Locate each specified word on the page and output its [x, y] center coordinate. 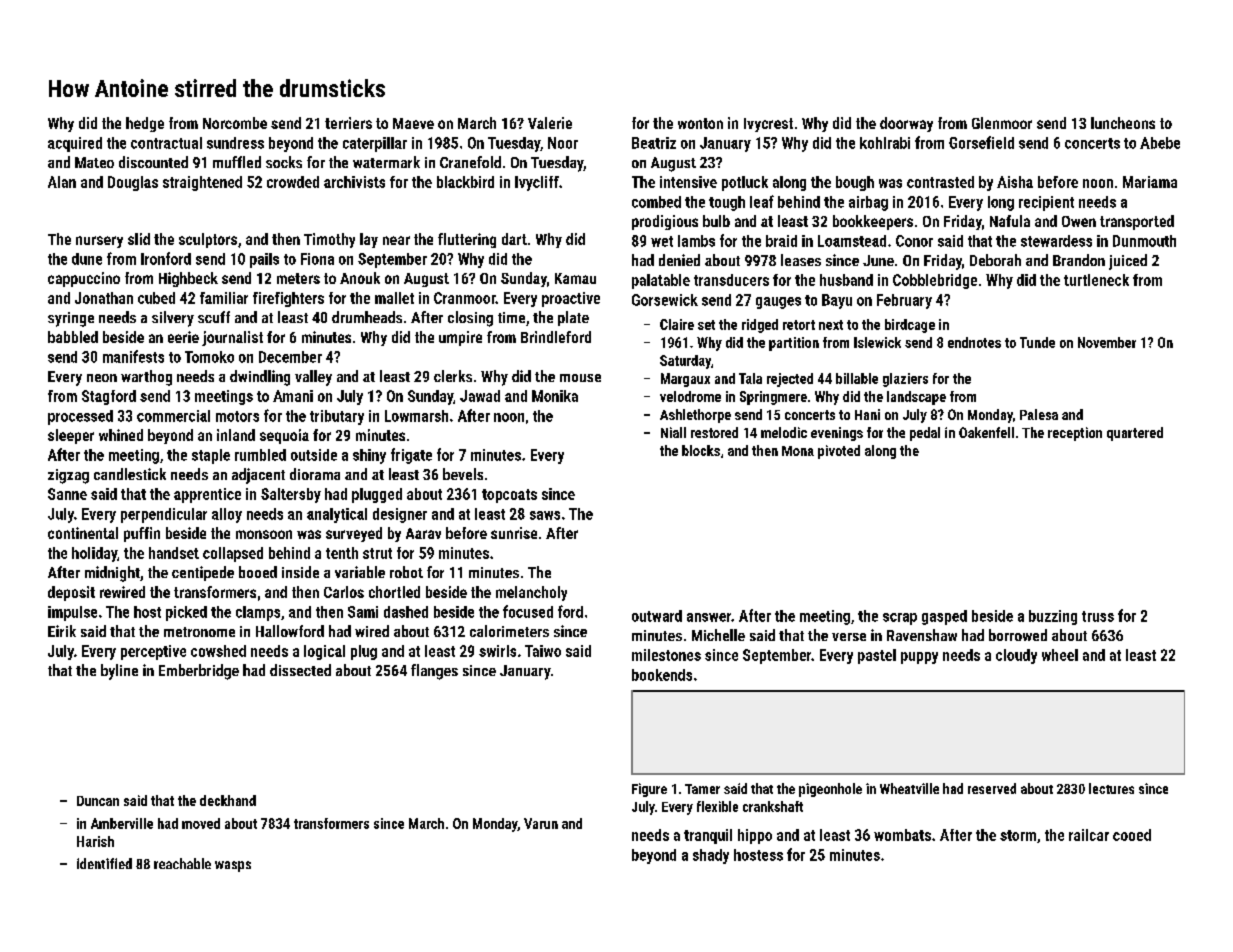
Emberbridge [199, 672]
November [1107, 342]
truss [1098, 616]
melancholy [531, 593]
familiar [224, 298]
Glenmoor [1002, 123]
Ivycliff [537, 183]
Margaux [685, 380]
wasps [233, 866]
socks [284, 162]
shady [711, 856]
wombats [902, 835]
